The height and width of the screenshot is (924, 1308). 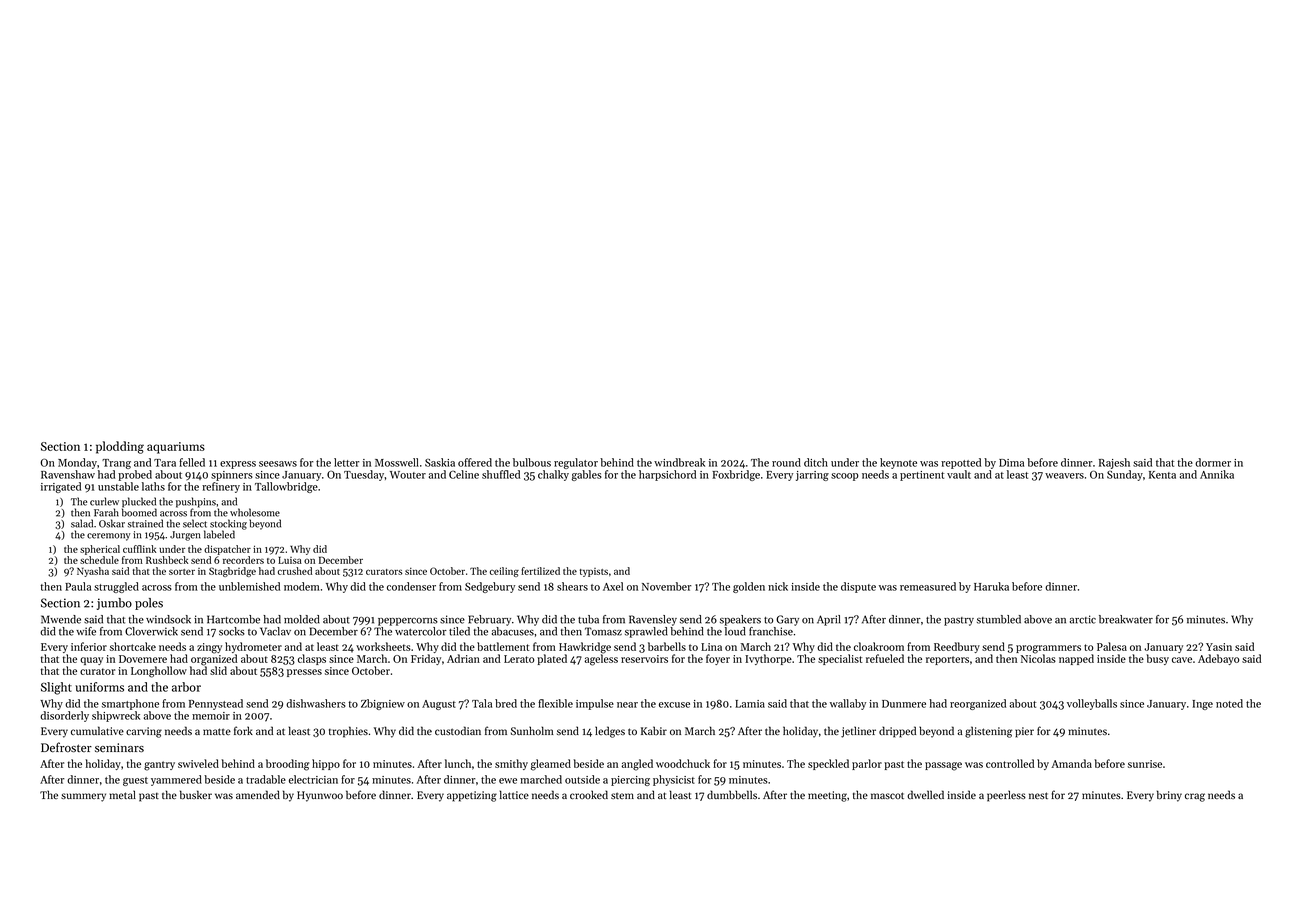 I want to click on hippo, so click(x=326, y=764).
